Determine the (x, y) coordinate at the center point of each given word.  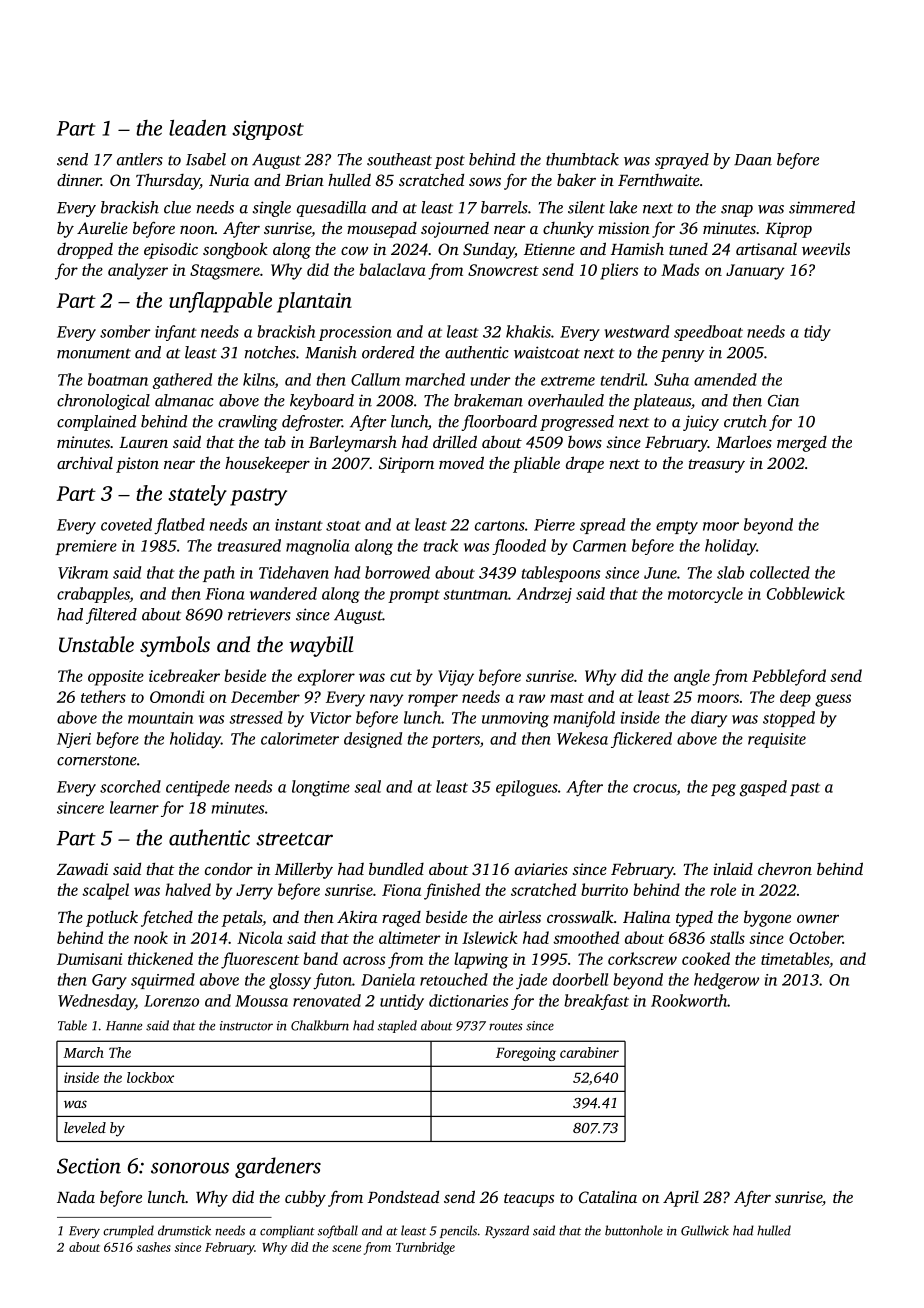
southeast (399, 159)
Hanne (124, 1026)
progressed (577, 423)
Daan (753, 160)
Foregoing (526, 1054)
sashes (154, 1247)
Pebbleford (789, 677)
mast (567, 698)
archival (85, 462)
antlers (140, 159)
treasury (717, 466)
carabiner (589, 1052)
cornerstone (97, 760)
